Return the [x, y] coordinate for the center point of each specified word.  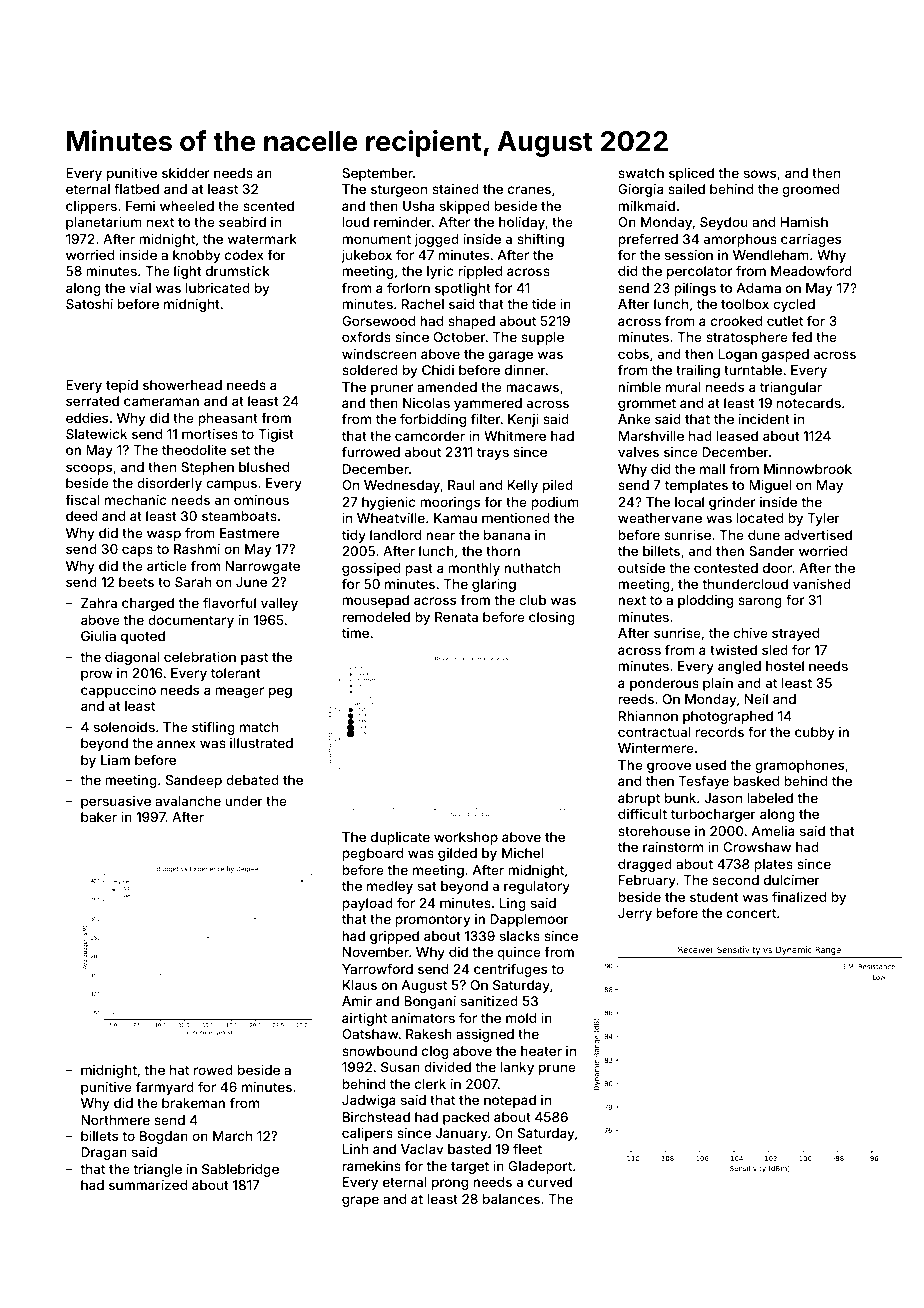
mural [683, 387]
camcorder [430, 436]
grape [360, 1201]
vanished [822, 584]
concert [751, 913]
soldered [370, 370]
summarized [148, 1185]
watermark [262, 239]
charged [148, 604]
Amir [357, 1001]
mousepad [375, 601]
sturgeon [399, 191]
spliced [691, 174]
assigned [485, 1035]
